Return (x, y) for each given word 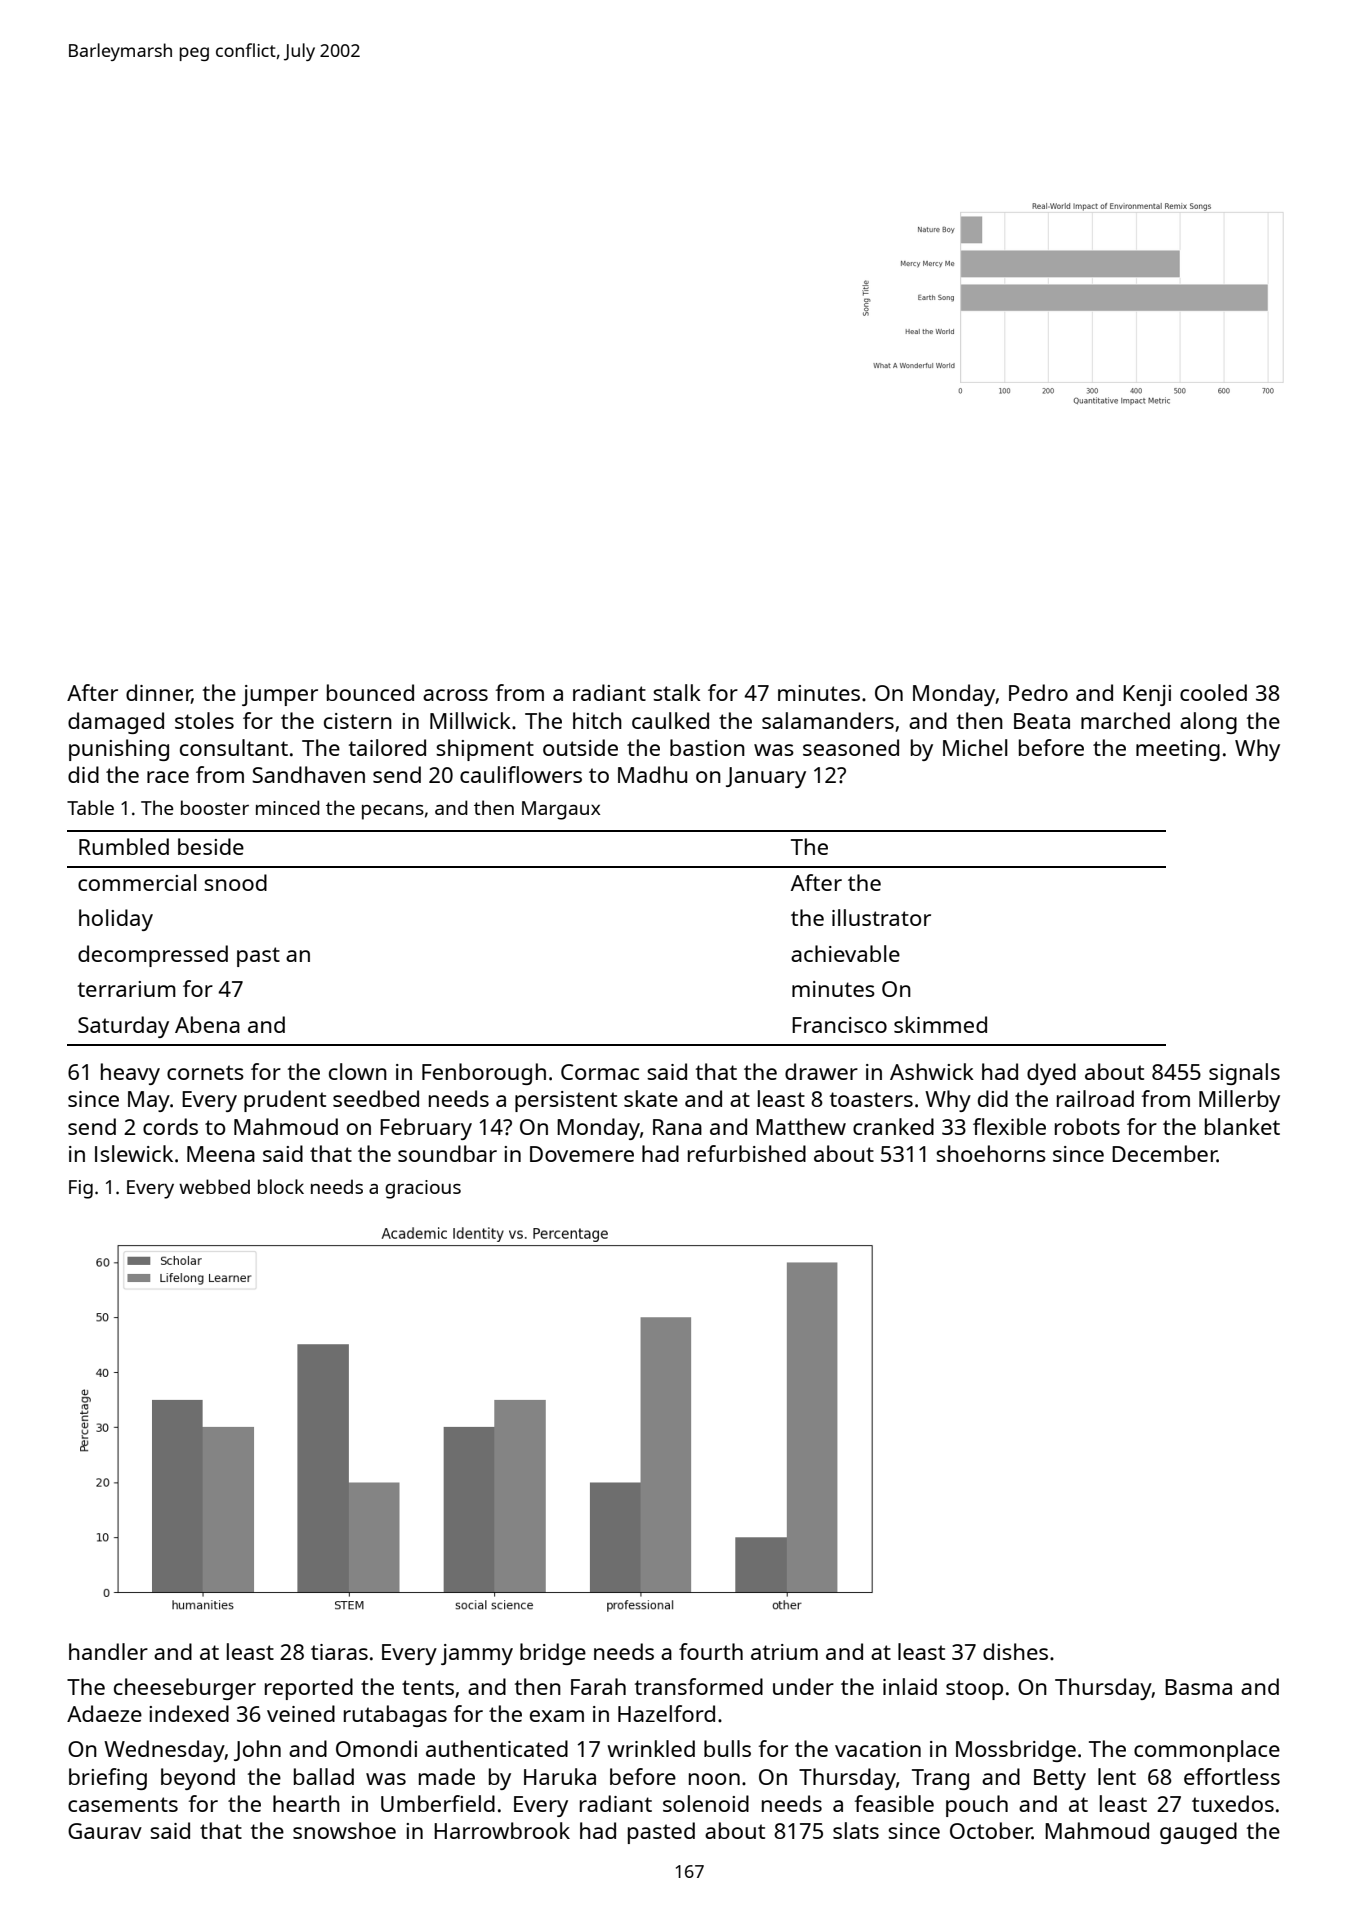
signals (1244, 1074)
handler (108, 1651)
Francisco (839, 1025)
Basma (1198, 1687)
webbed (214, 1186)
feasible (894, 1803)
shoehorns (991, 1153)
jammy (477, 1654)
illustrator (881, 917)
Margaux (561, 810)
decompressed (153, 956)
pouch (977, 1806)
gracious (423, 1189)
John (257, 1750)
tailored (387, 747)
